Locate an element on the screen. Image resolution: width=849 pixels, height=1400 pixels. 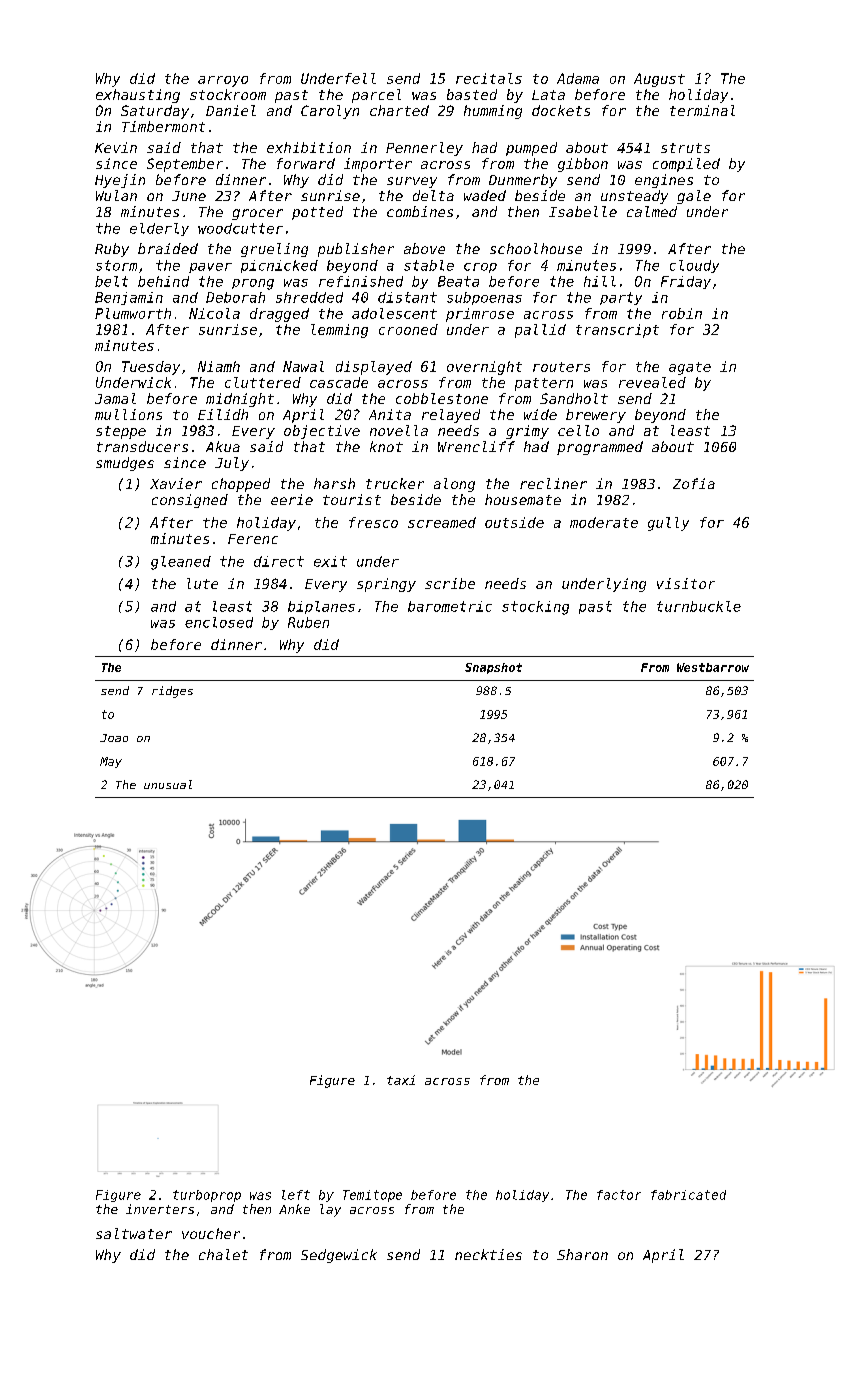
unusual is located at coordinates (168, 784).
